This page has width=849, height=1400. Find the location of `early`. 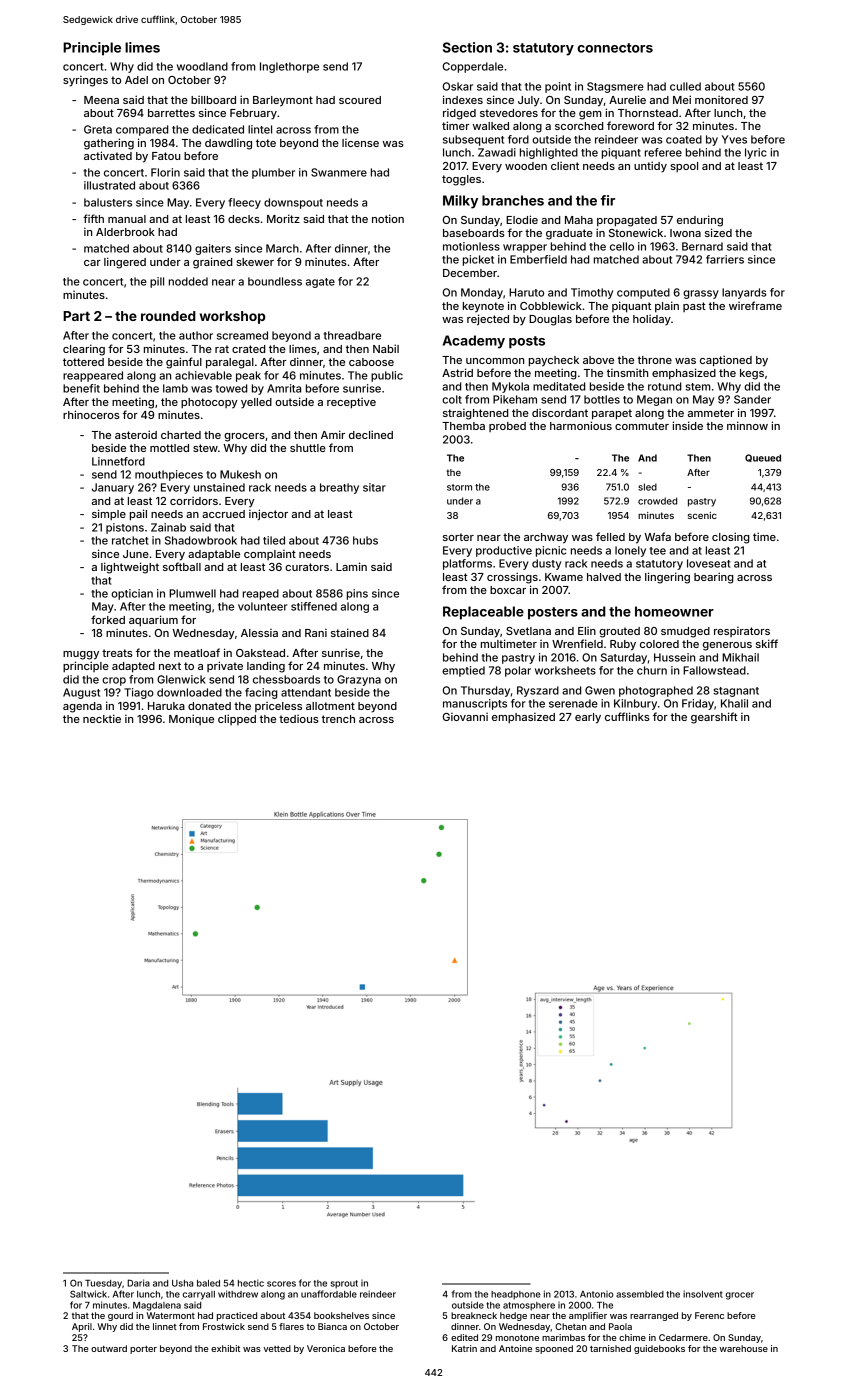

early is located at coordinates (588, 718).
